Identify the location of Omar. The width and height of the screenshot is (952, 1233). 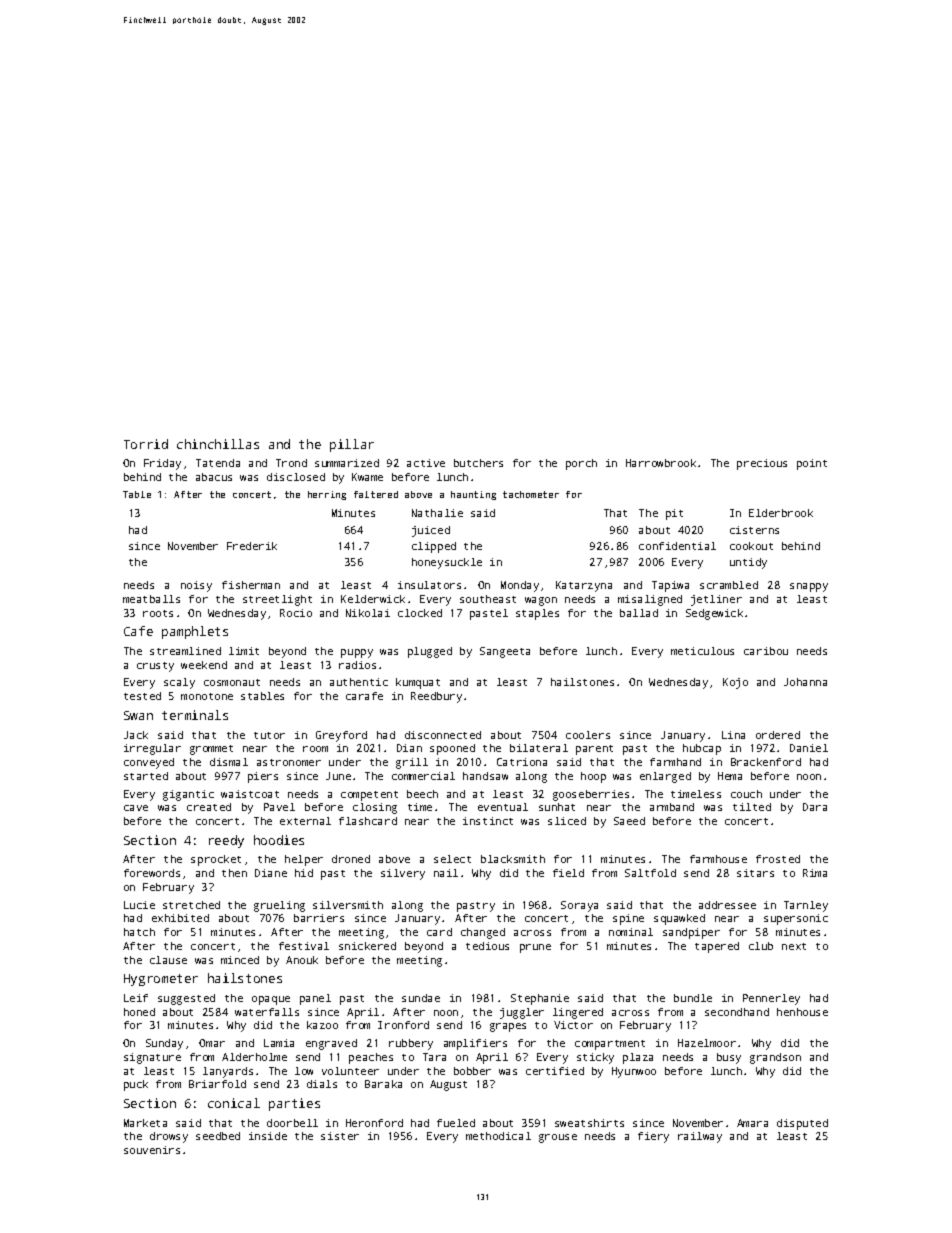
(212, 1043).
